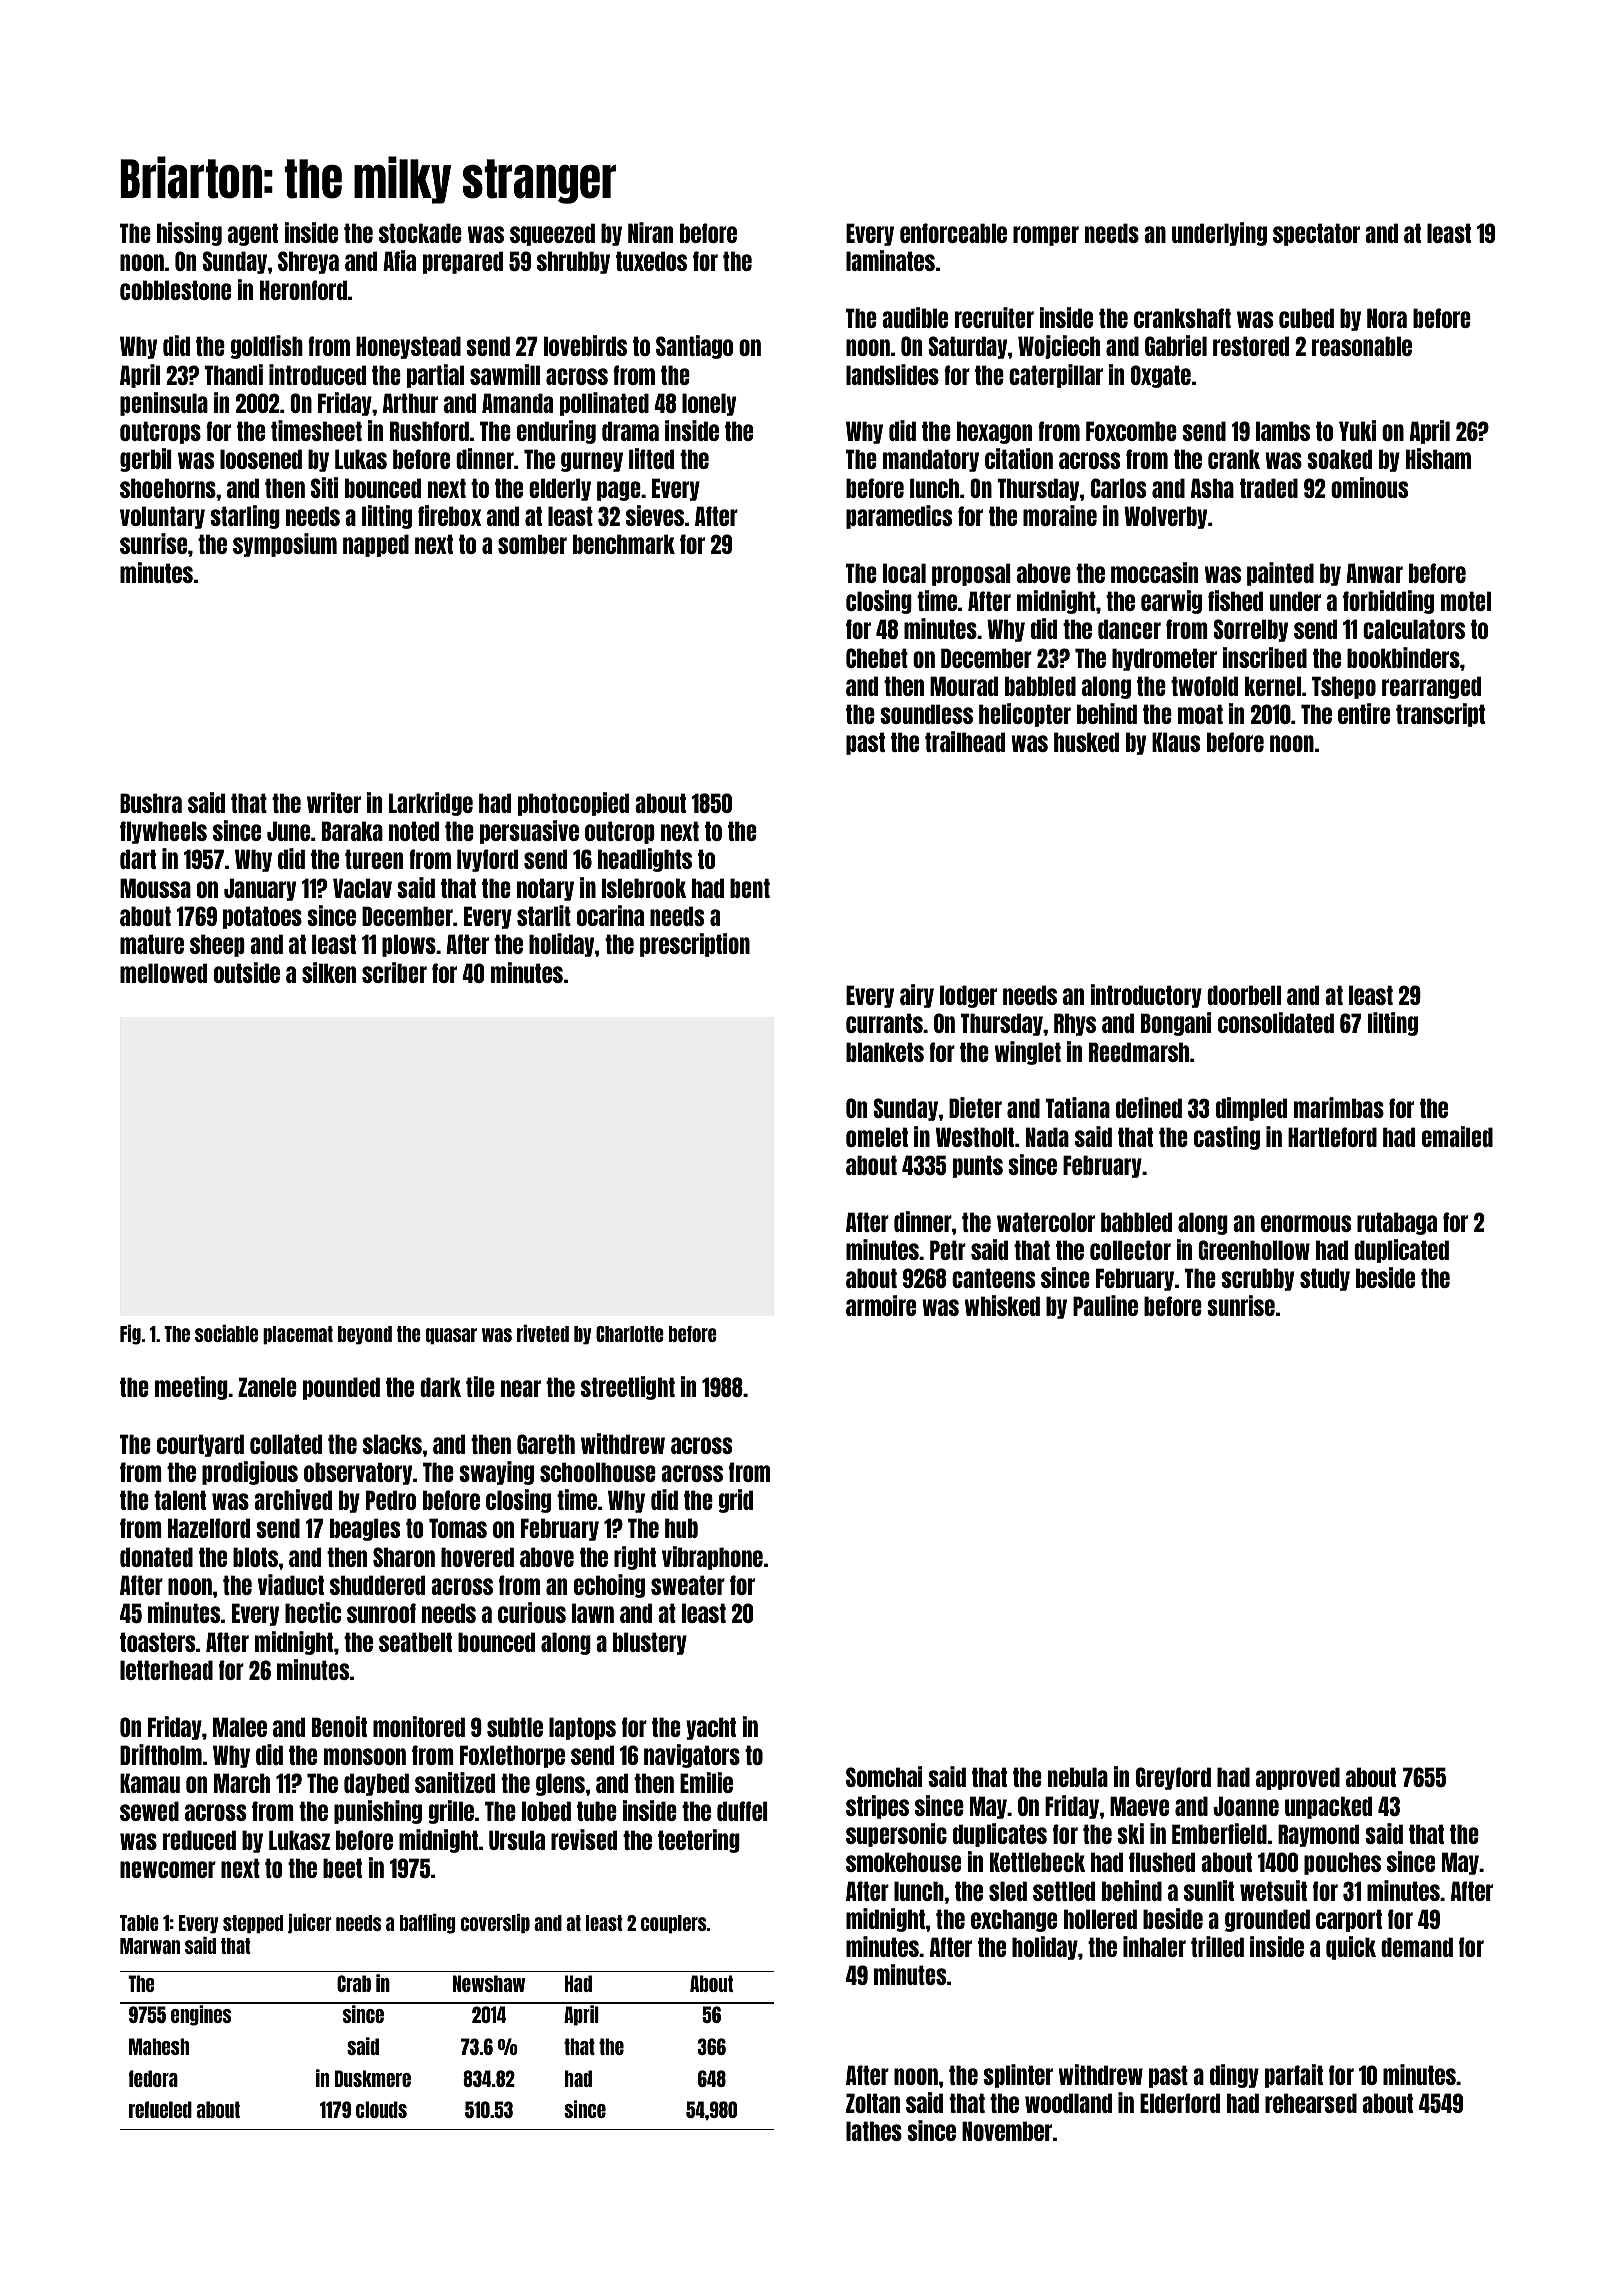 This image has width=1620, height=2292. What do you see at coordinates (285, 545) in the image?
I see `symposium` at bounding box center [285, 545].
